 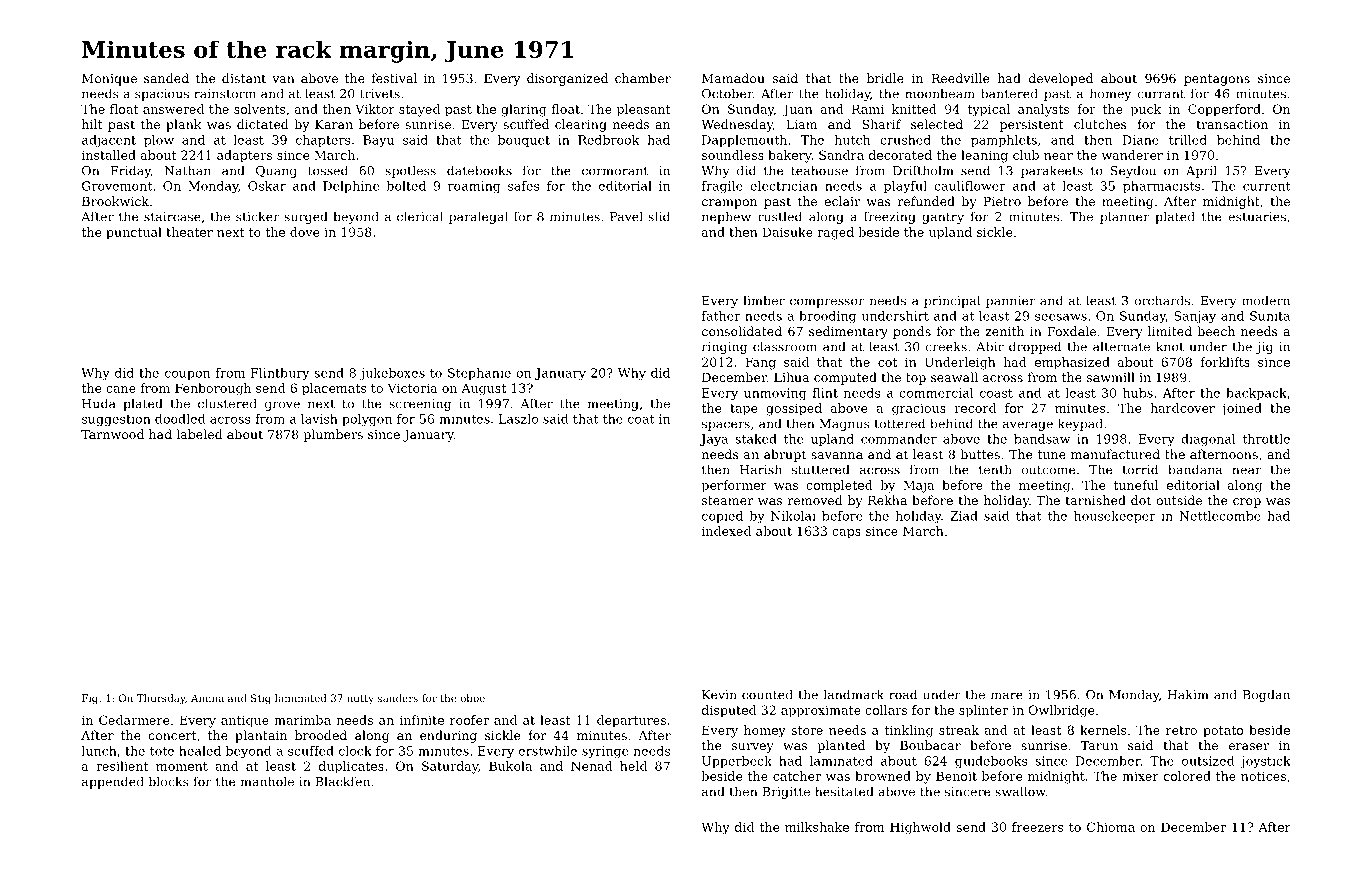 I want to click on joined, so click(x=1241, y=409).
